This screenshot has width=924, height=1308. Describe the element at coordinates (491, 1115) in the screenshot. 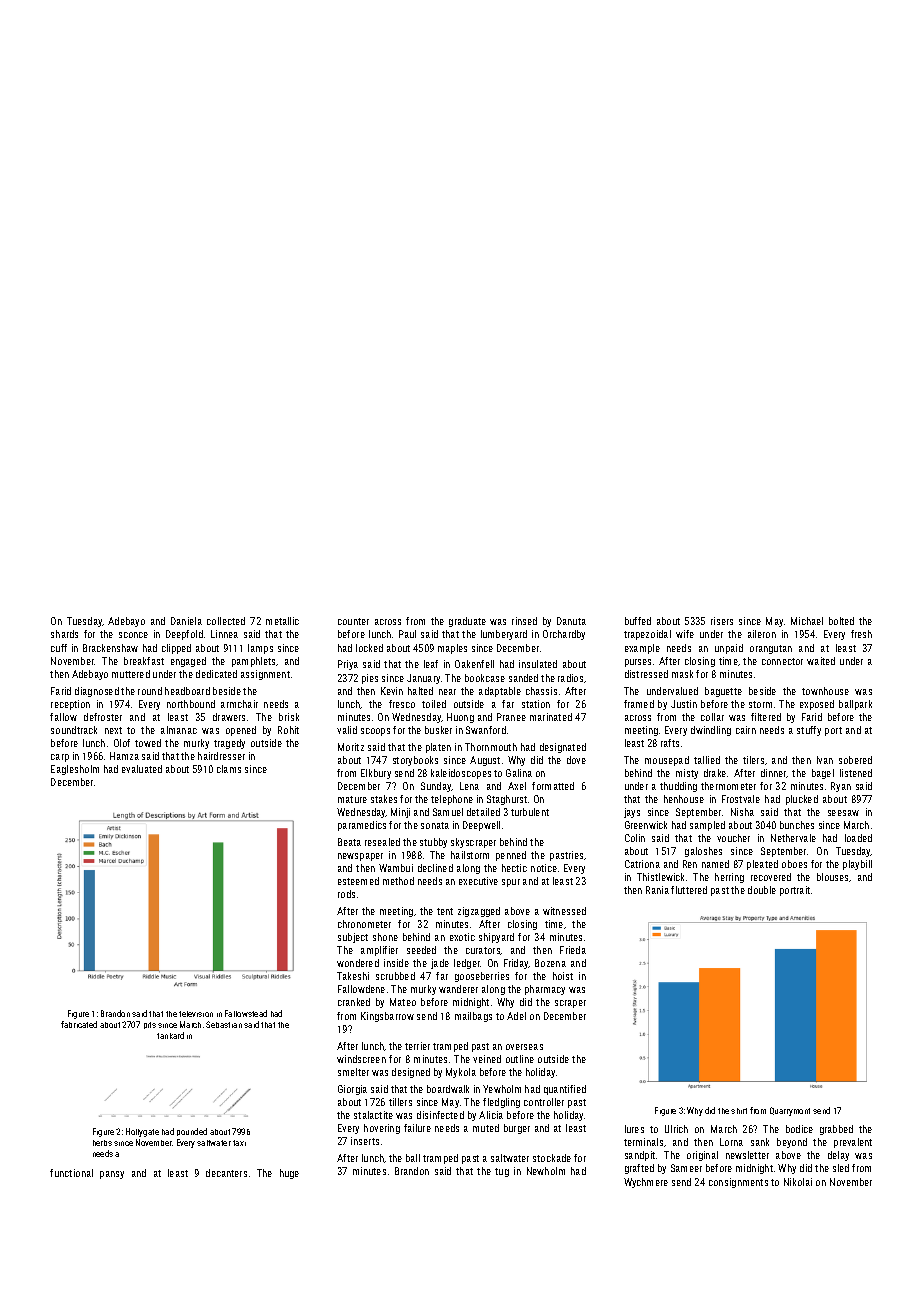

I see `Alicia` at that location.
